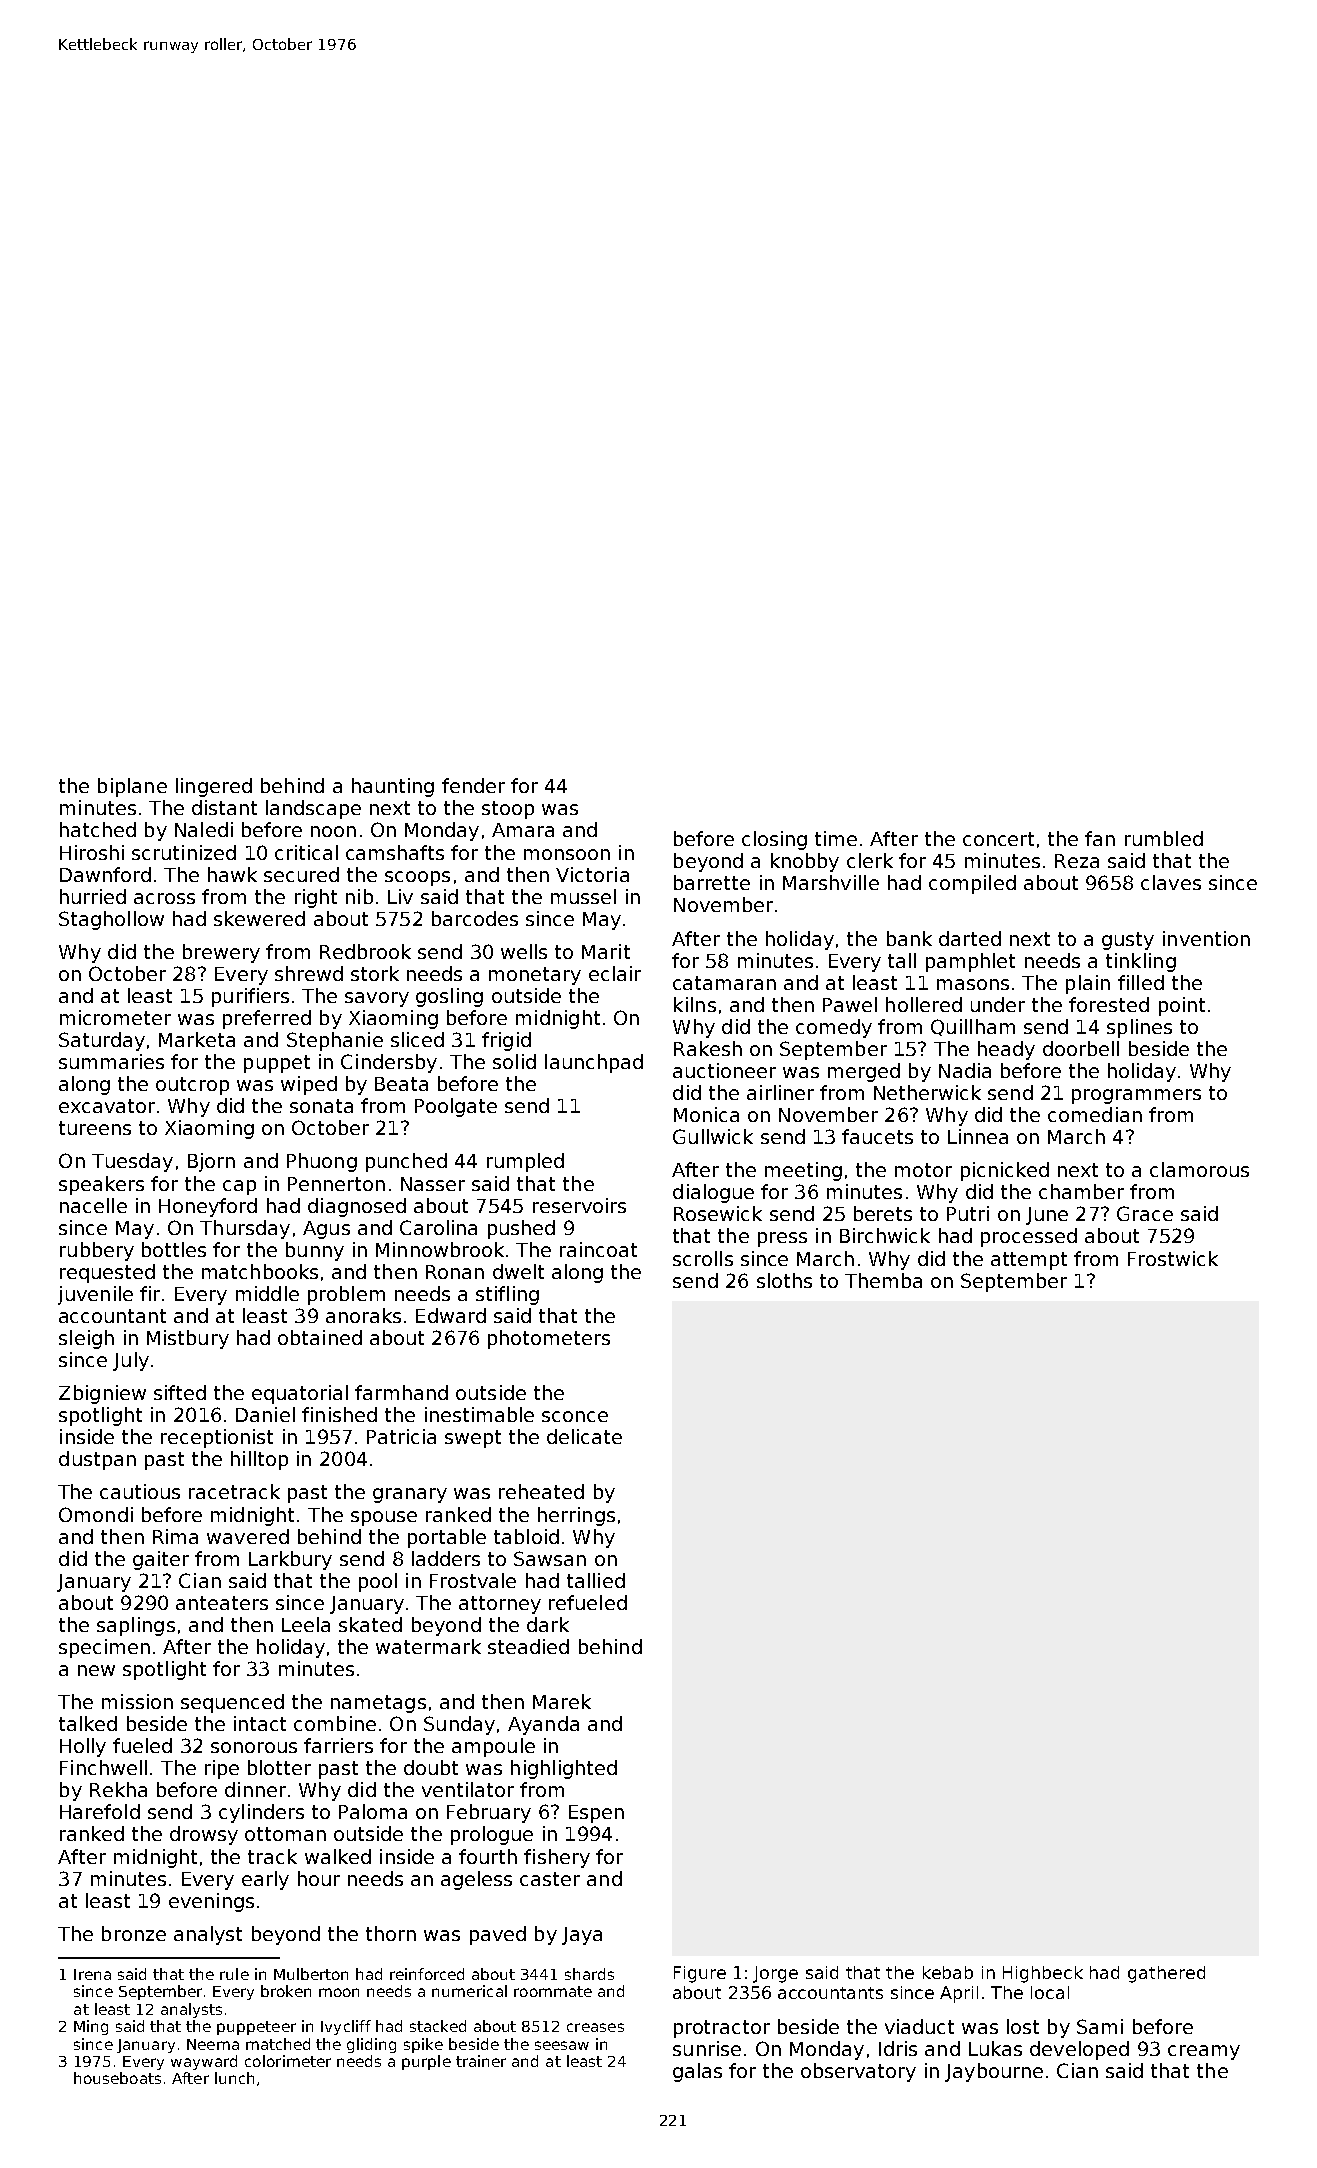 The height and width of the page is (2168, 1317). What do you see at coordinates (401, 1392) in the page?
I see `farmhand` at bounding box center [401, 1392].
